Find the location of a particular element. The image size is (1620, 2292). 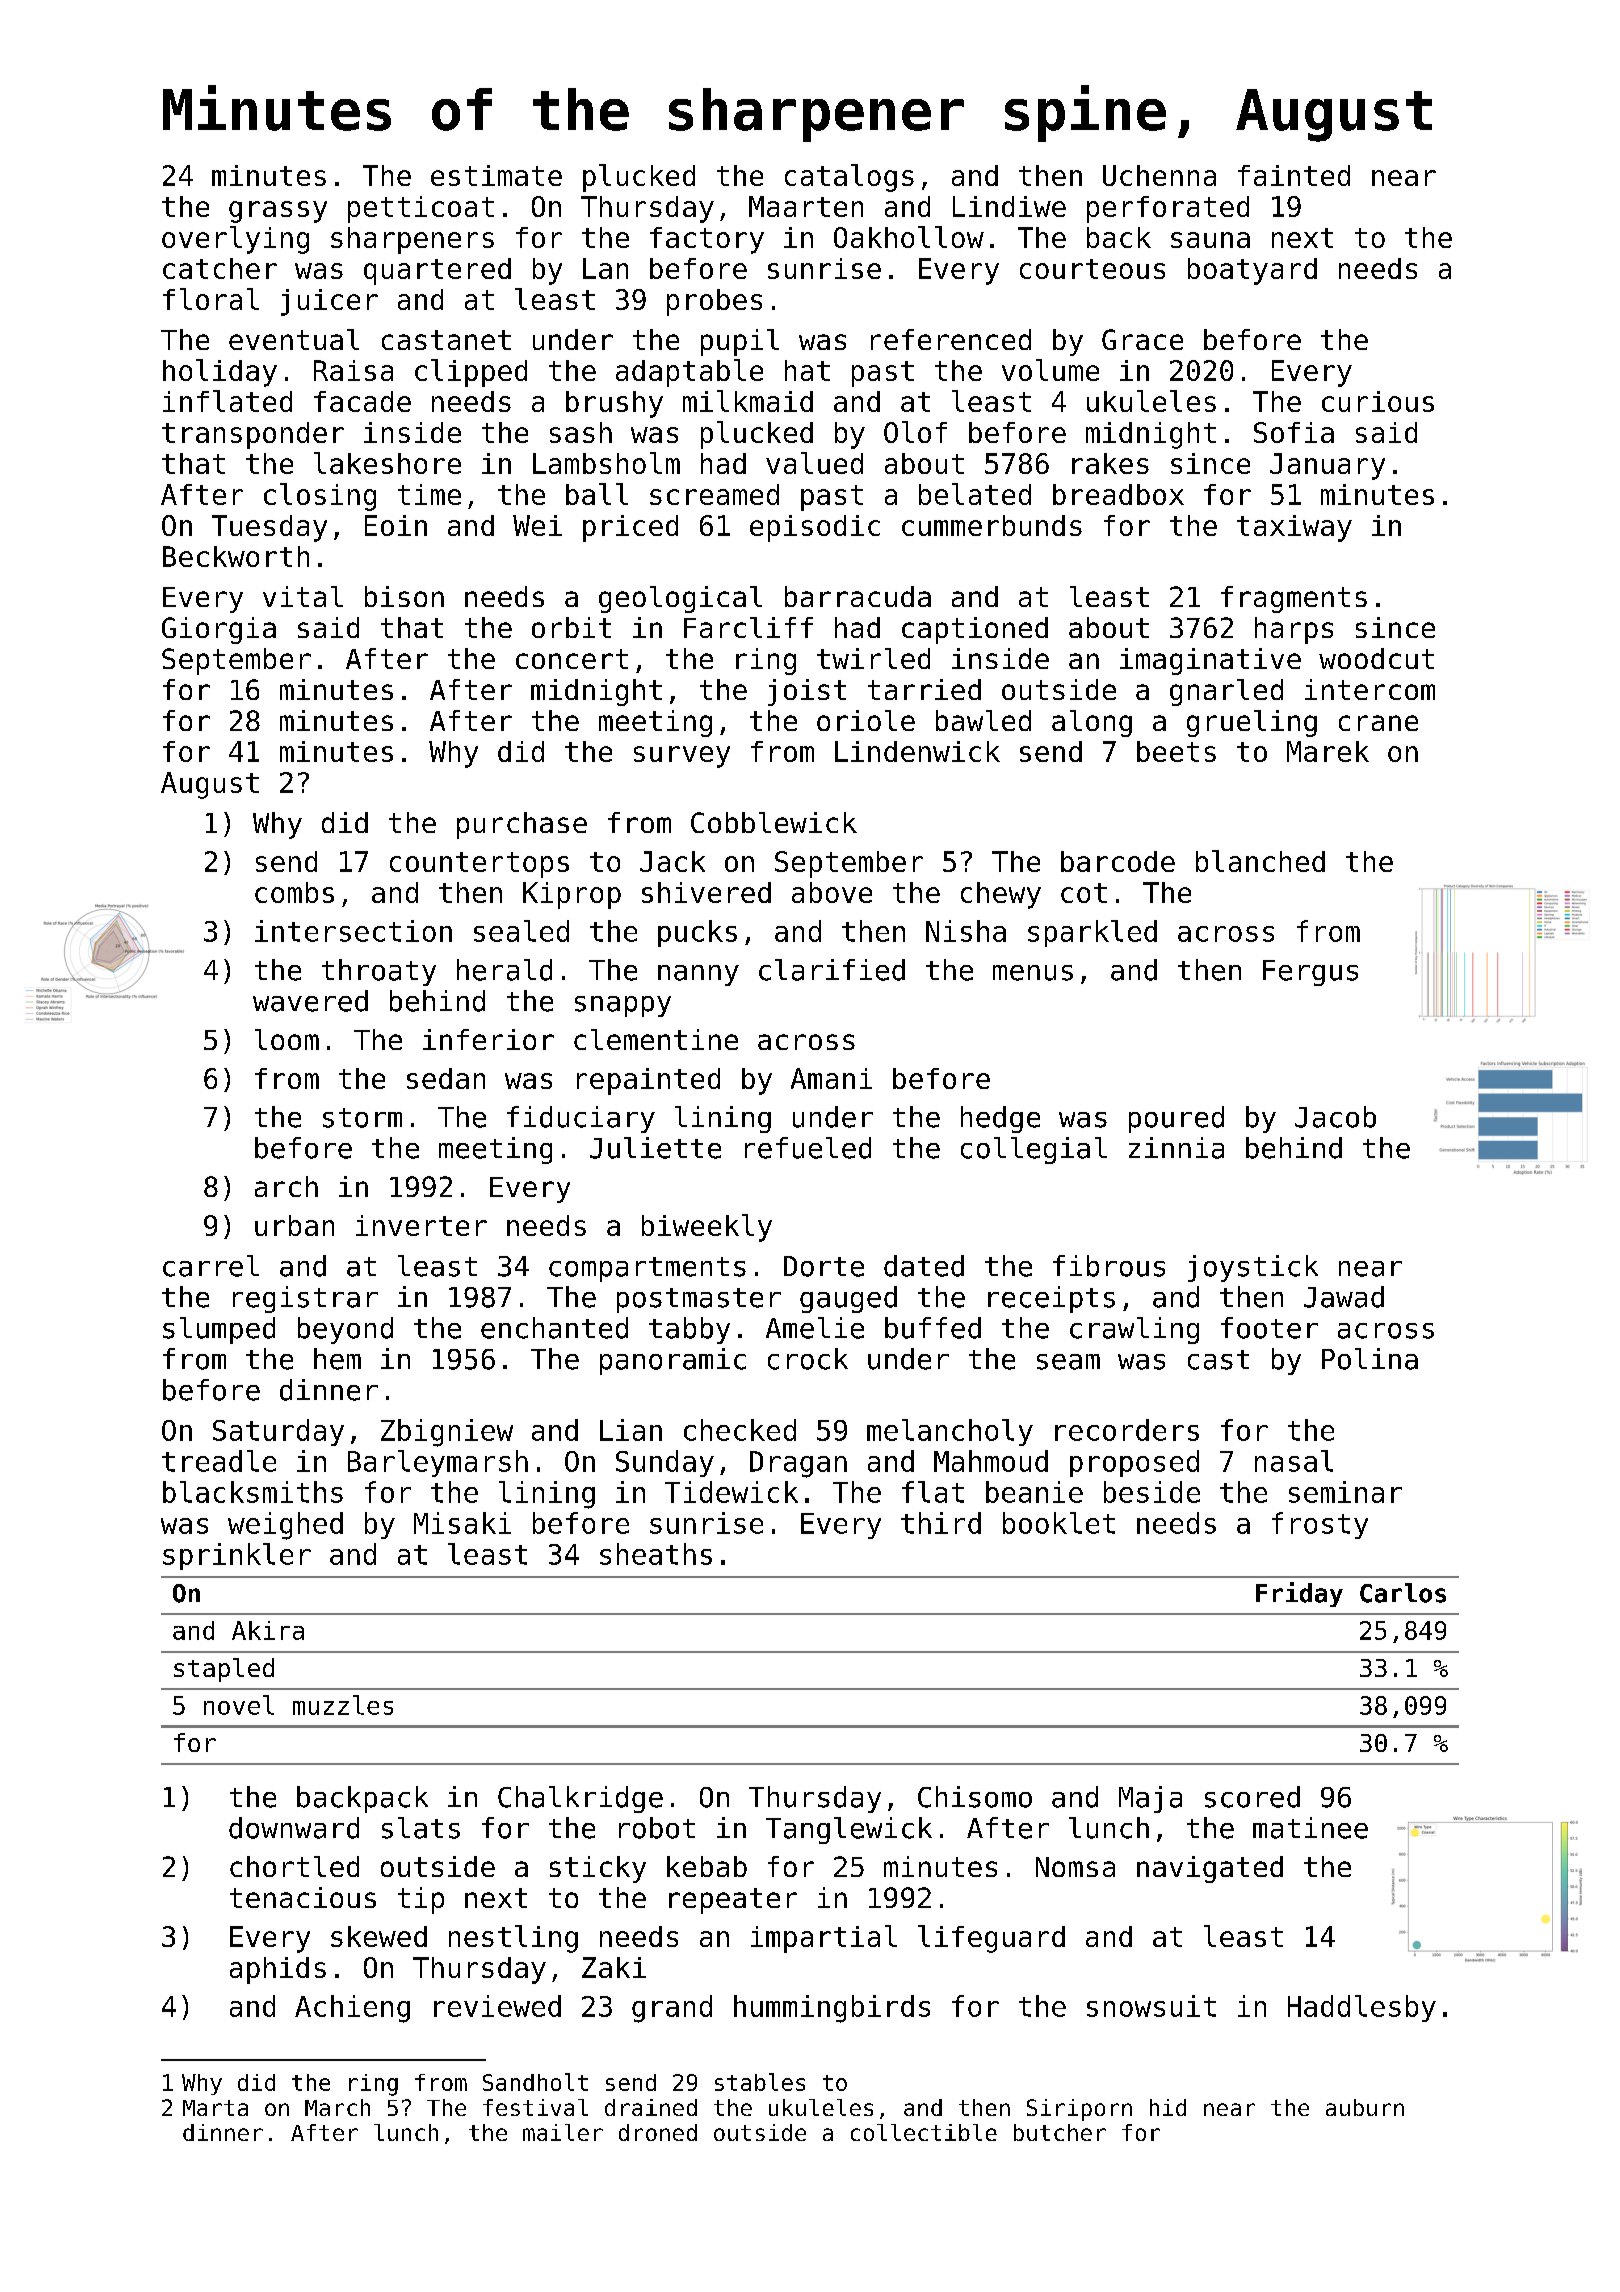

refueled is located at coordinates (808, 1148).
